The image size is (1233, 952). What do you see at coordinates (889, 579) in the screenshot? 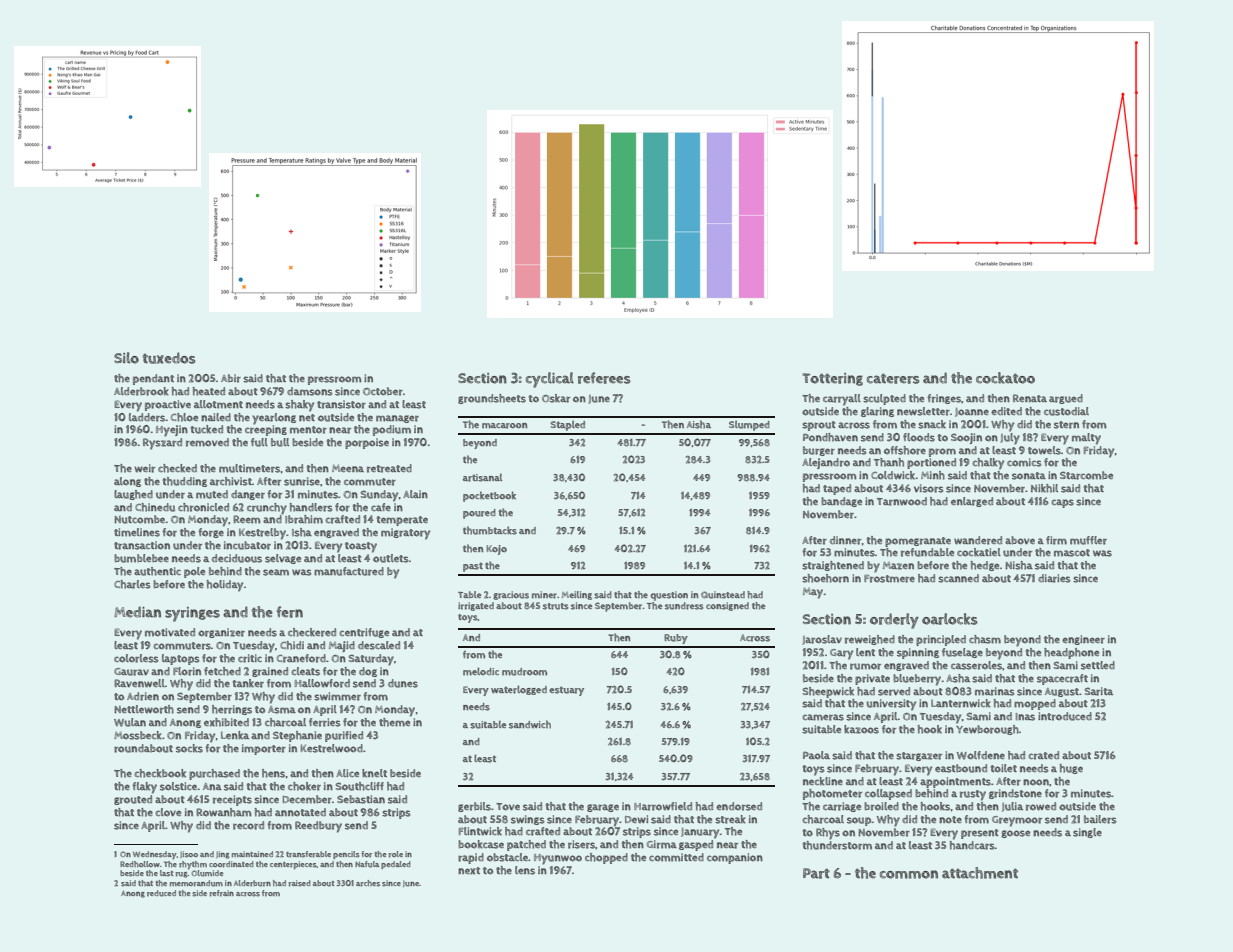
I see `Frostmere` at bounding box center [889, 579].
